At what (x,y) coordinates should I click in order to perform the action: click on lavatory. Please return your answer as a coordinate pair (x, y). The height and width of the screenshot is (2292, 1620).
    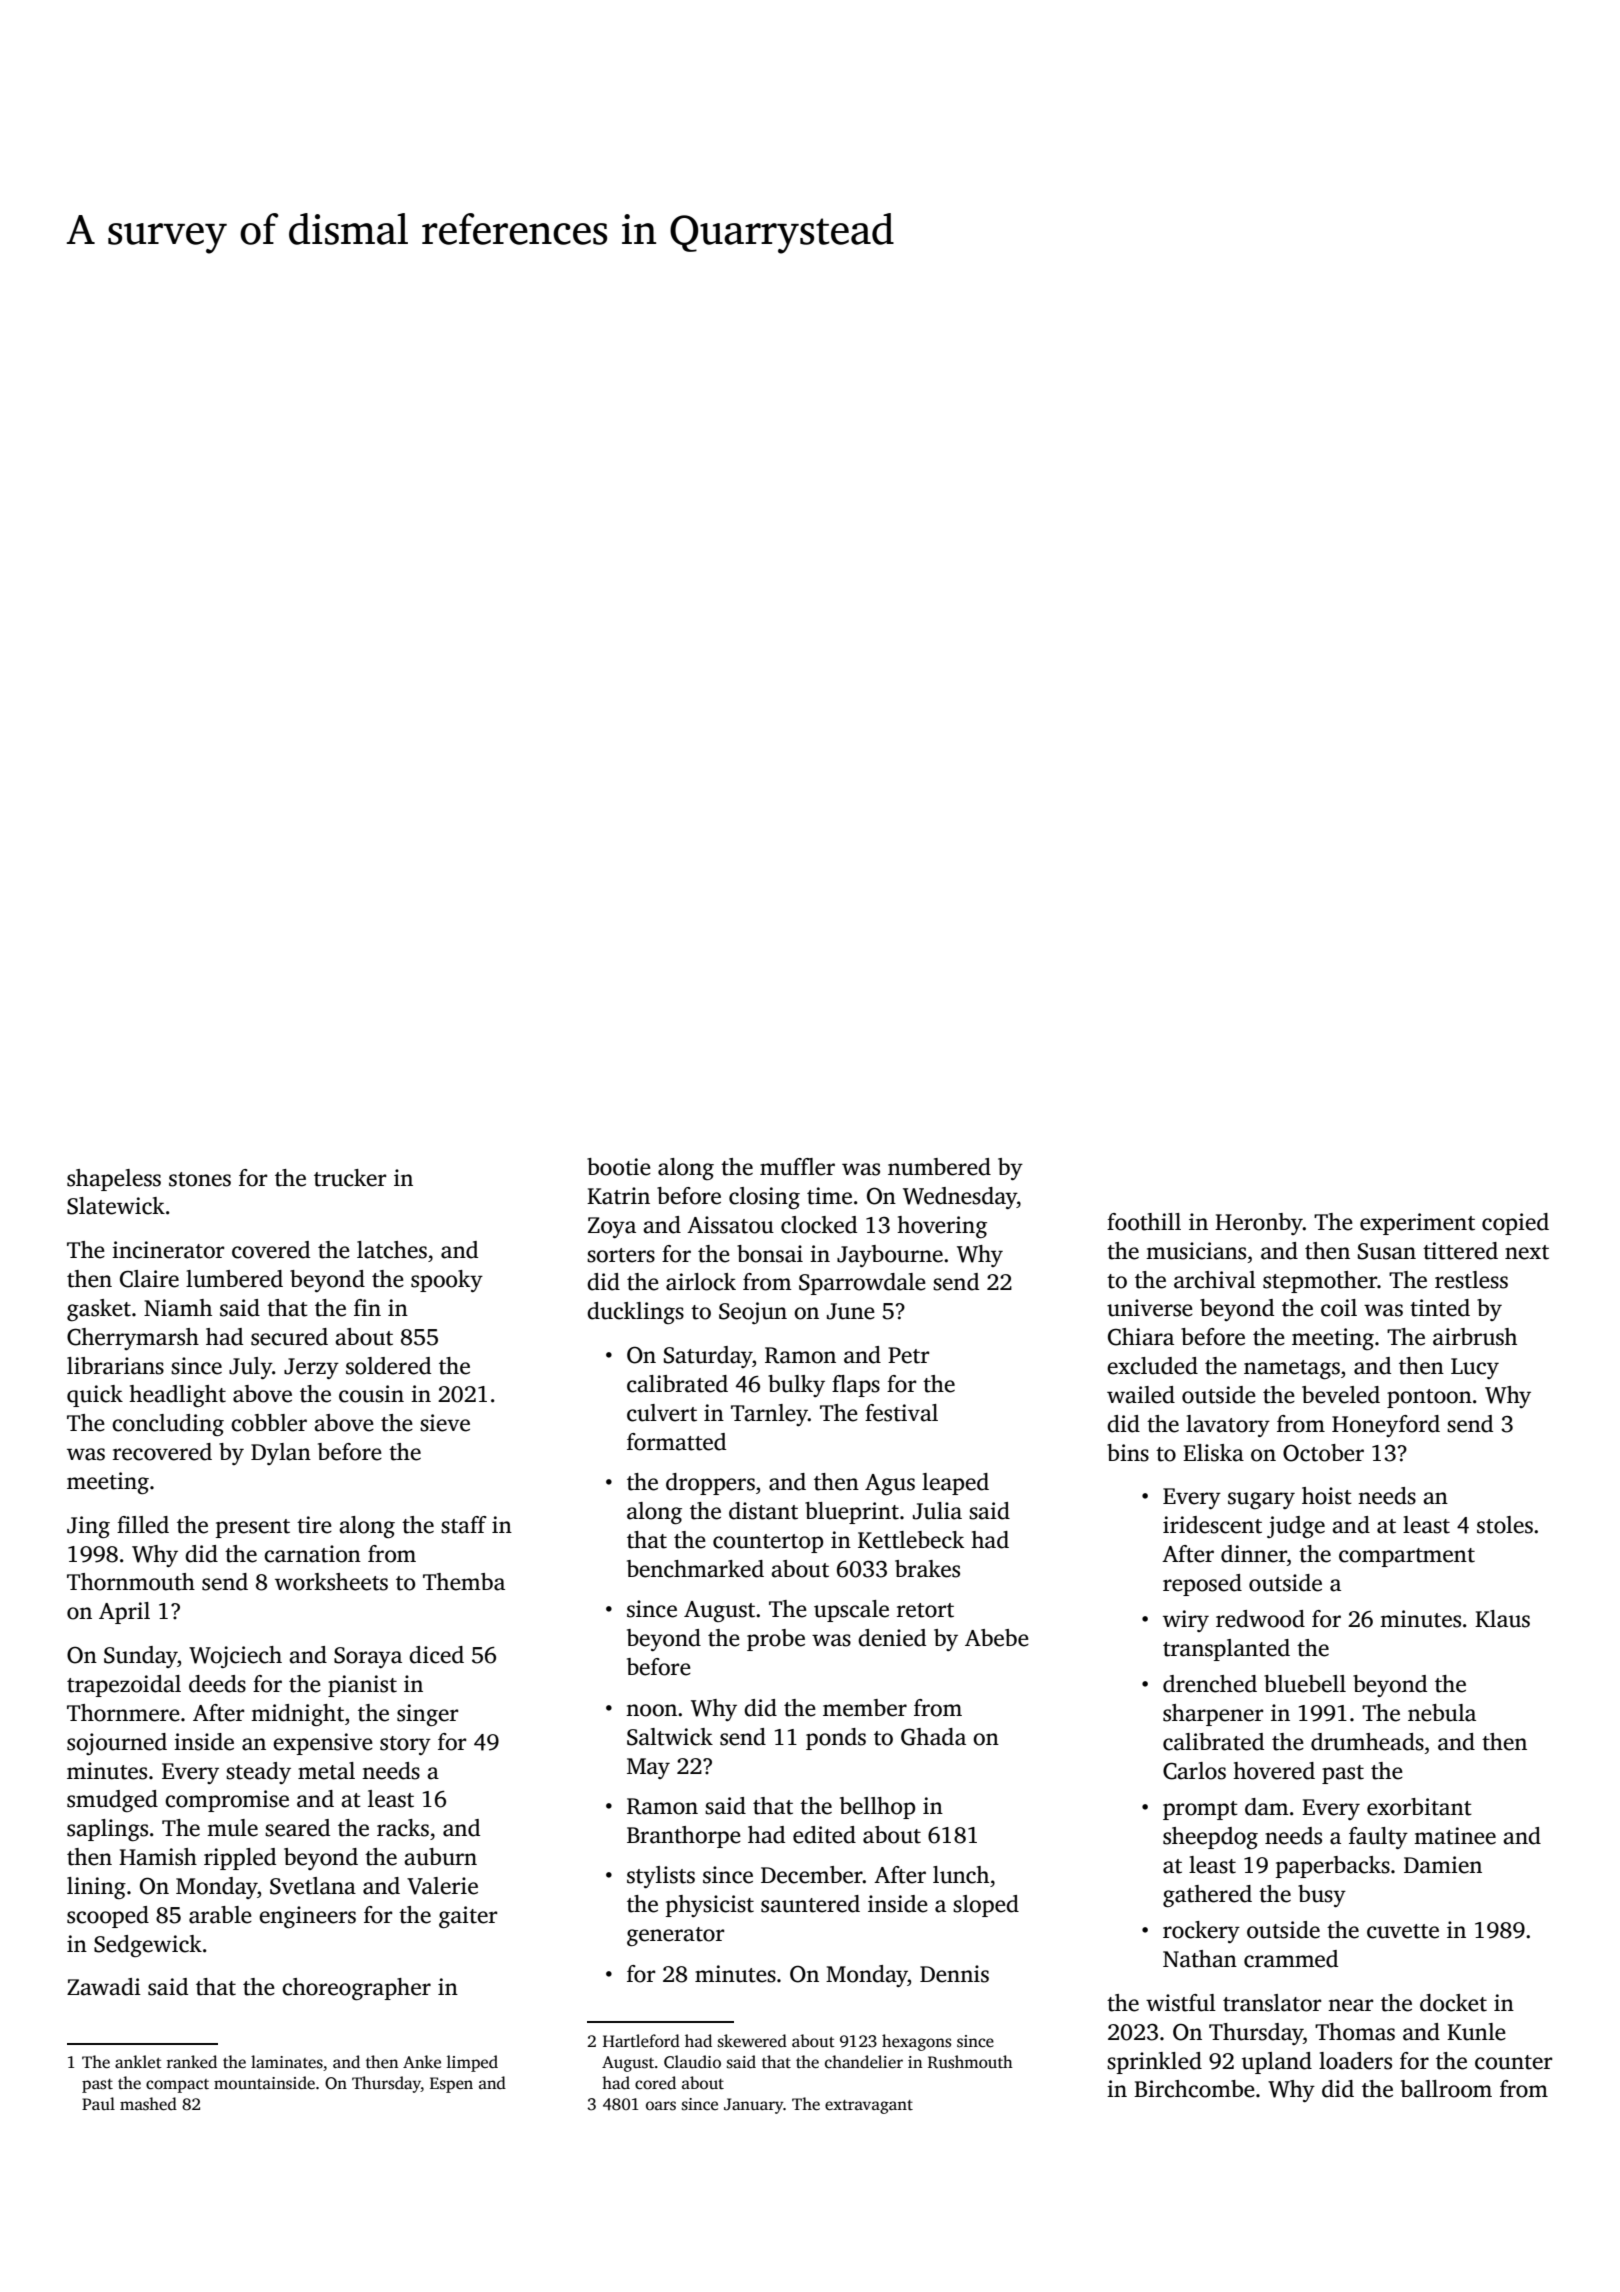
    Looking at the image, I should click on (1228, 1426).
